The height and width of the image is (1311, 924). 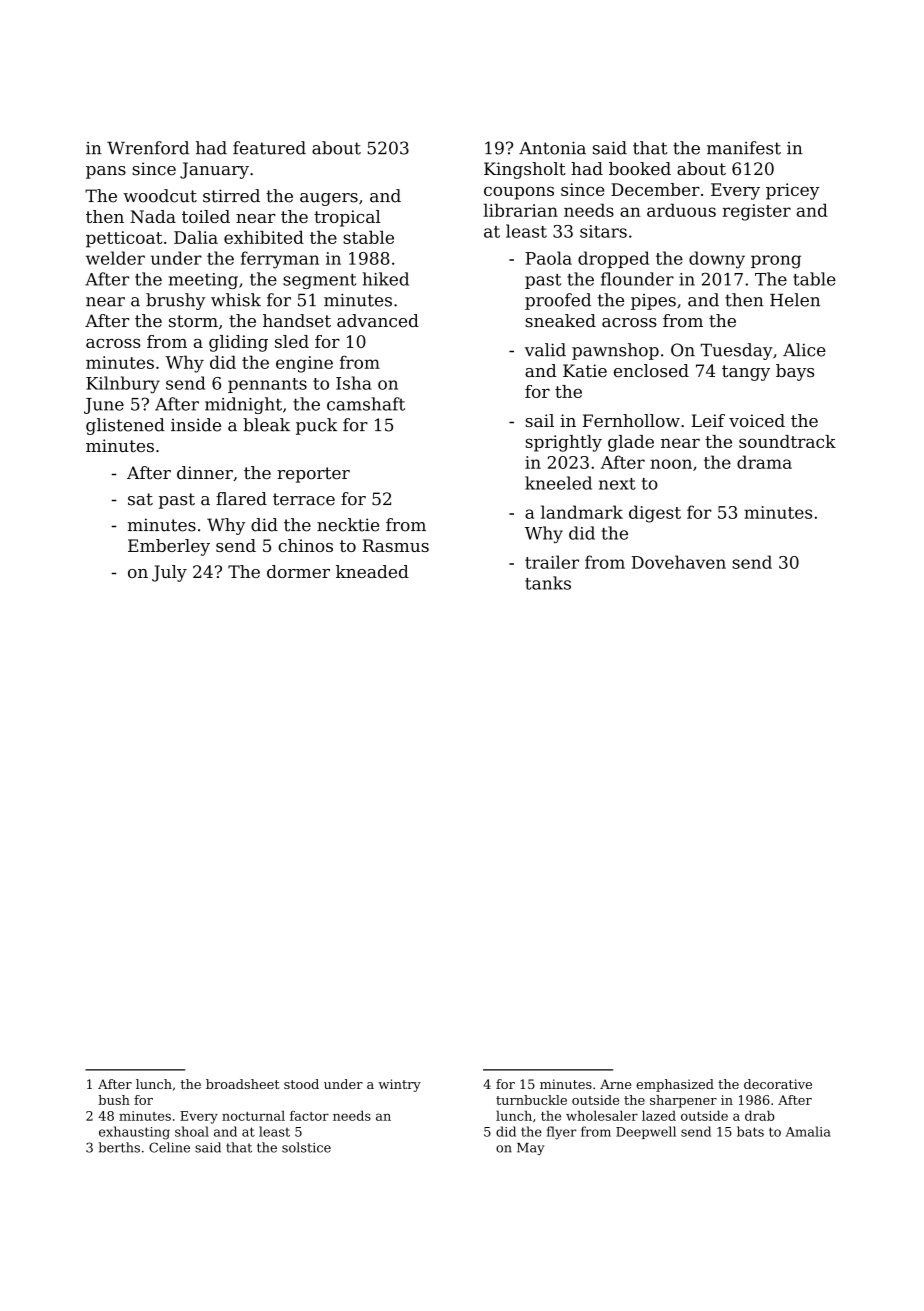 What do you see at coordinates (306, 1147) in the image?
I see `solstice` at bounding box center [306, 1147].
